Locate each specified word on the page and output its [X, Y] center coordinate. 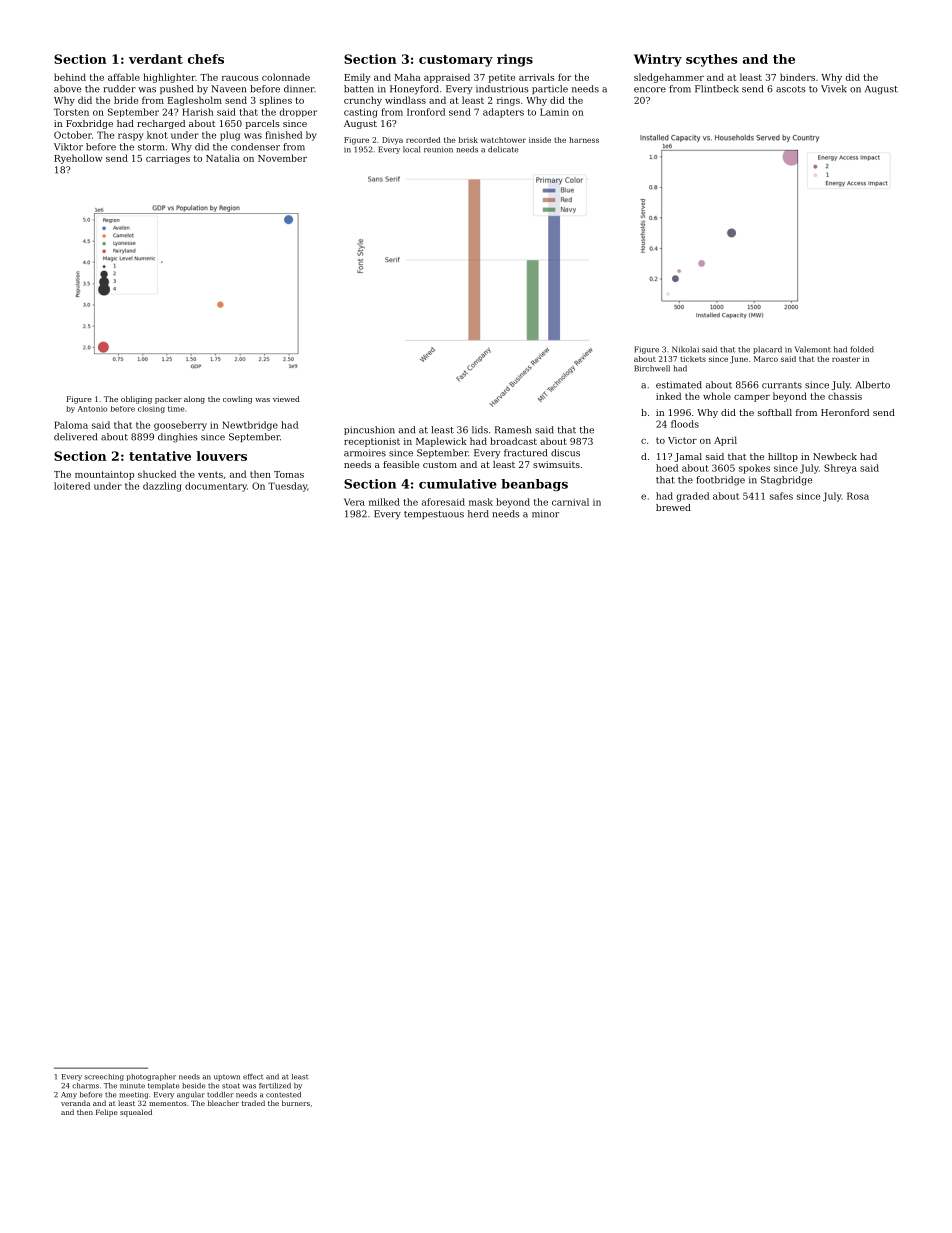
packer [168, 400]
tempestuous [434, 515]
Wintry [658, 60]
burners [296, 1103]
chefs [206, 59]
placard [767, 350]
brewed [673, 507]
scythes [712, 60]
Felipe [107, 1113]
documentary [216, 487]
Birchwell [652, 368]
